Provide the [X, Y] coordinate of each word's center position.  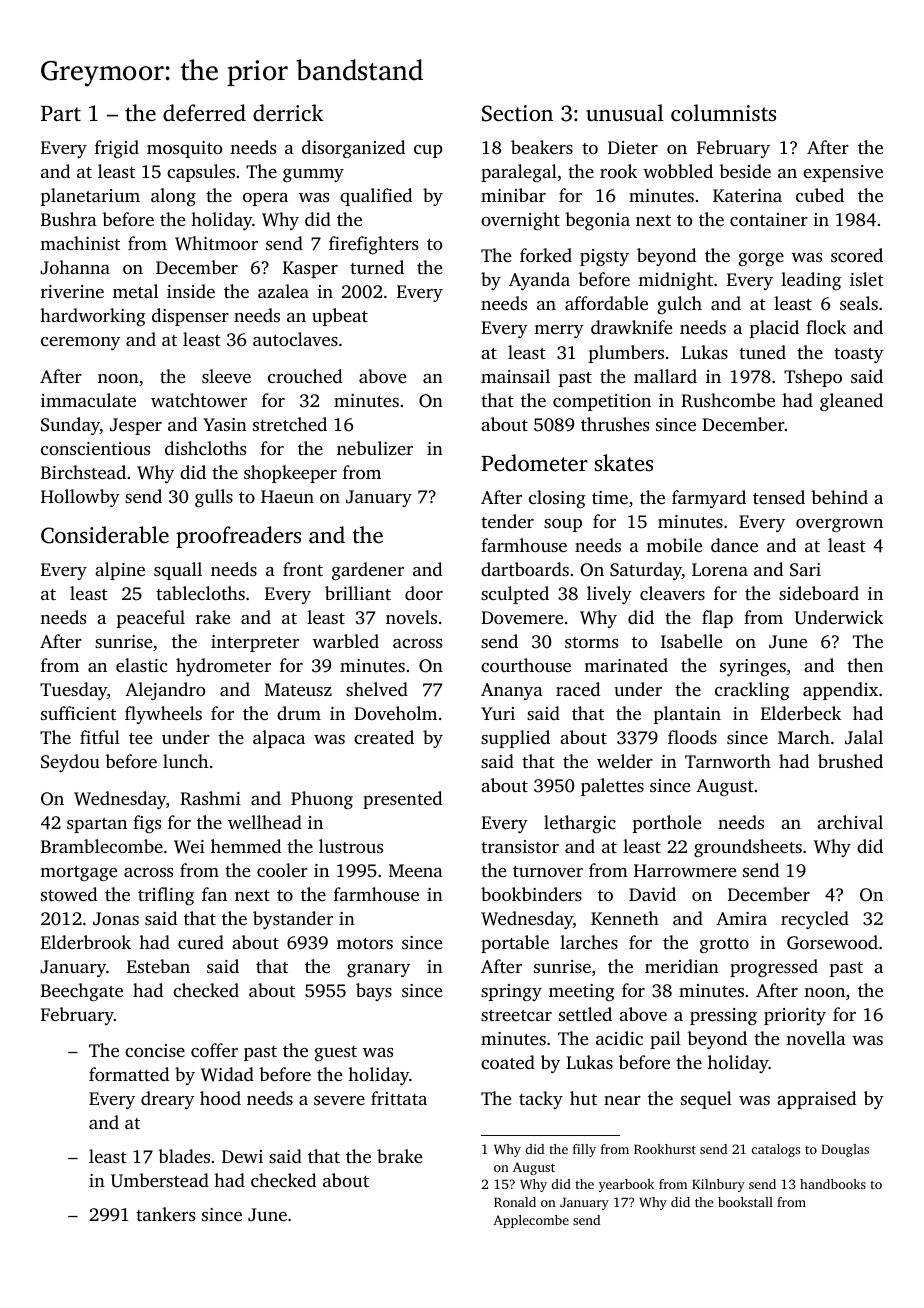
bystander [293, 920]
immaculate [88, 400]
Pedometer [534, 463]
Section [517, 113]
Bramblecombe [102, 846]
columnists [723, 113]
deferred [204, 113]
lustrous [351, 846]
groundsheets [748, 848]
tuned [762, 352]
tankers [165, 1214]
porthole [667, 824]
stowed [69, 894]
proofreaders [238, 537]
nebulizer [375, 448]
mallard [665, 376]
